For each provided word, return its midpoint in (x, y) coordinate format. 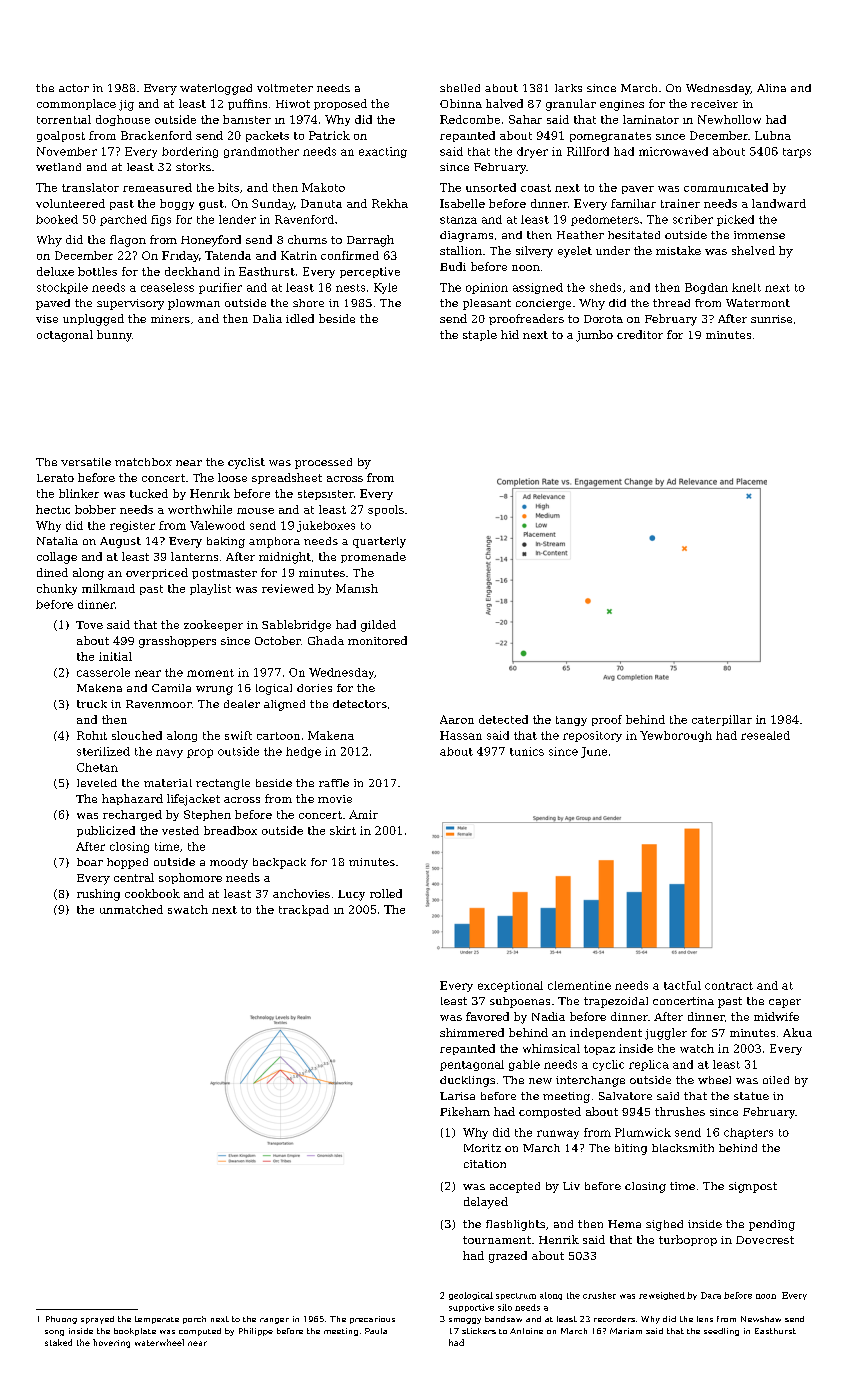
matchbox (143, 462)
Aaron (457, 719)
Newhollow (729, 119)
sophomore (190, 878)
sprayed (97, 1320)
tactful (682, 985)
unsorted (491, 187)
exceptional (510, 986)
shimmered (472, 1032)
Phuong (61, 1320)
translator (90, 187)
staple (480, 335)
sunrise (771, 319)
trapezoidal (616, 1002)
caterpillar (722, 720)
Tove (89, 625)
